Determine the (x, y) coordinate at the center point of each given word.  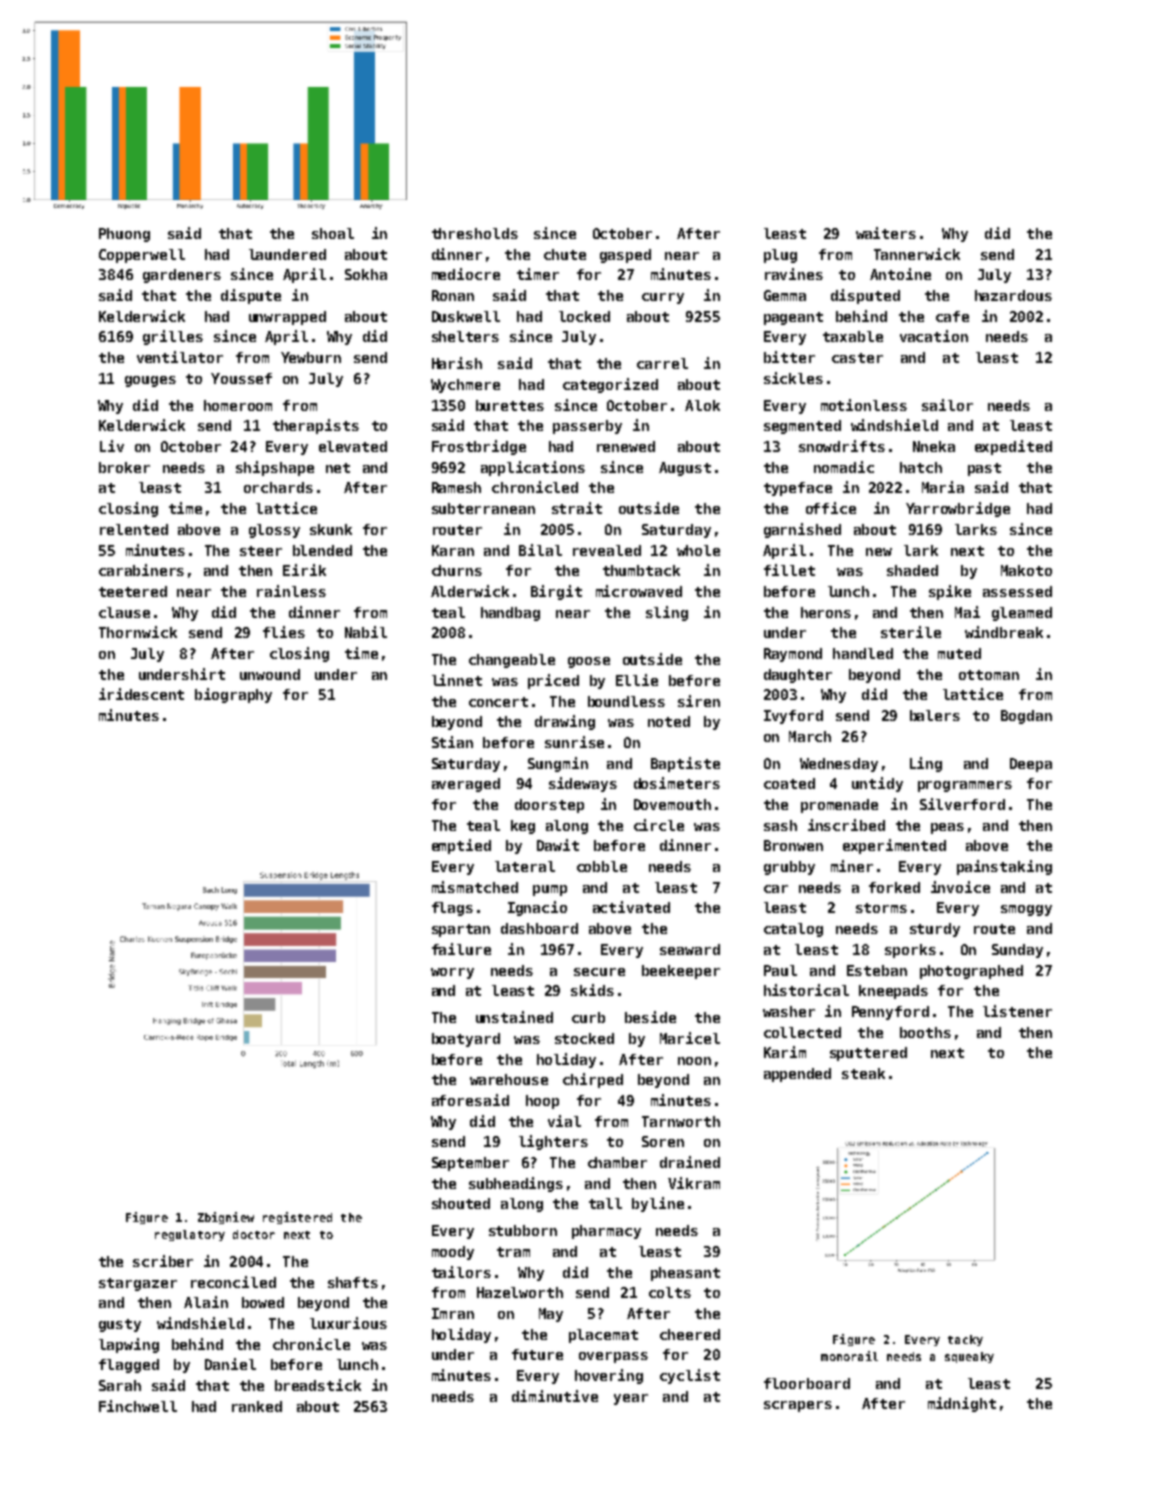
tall (605, 1203)
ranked (257, 1406)
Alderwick (470, 591)
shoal (333, 233)
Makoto (1026, 570)
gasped (625, 256)
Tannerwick (917, 254)
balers (935, 715)
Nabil (366, 632)
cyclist (690, 1376)
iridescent (141, 694)
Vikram (694, 1183)
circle (659, 825)
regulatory (190, 1235)
